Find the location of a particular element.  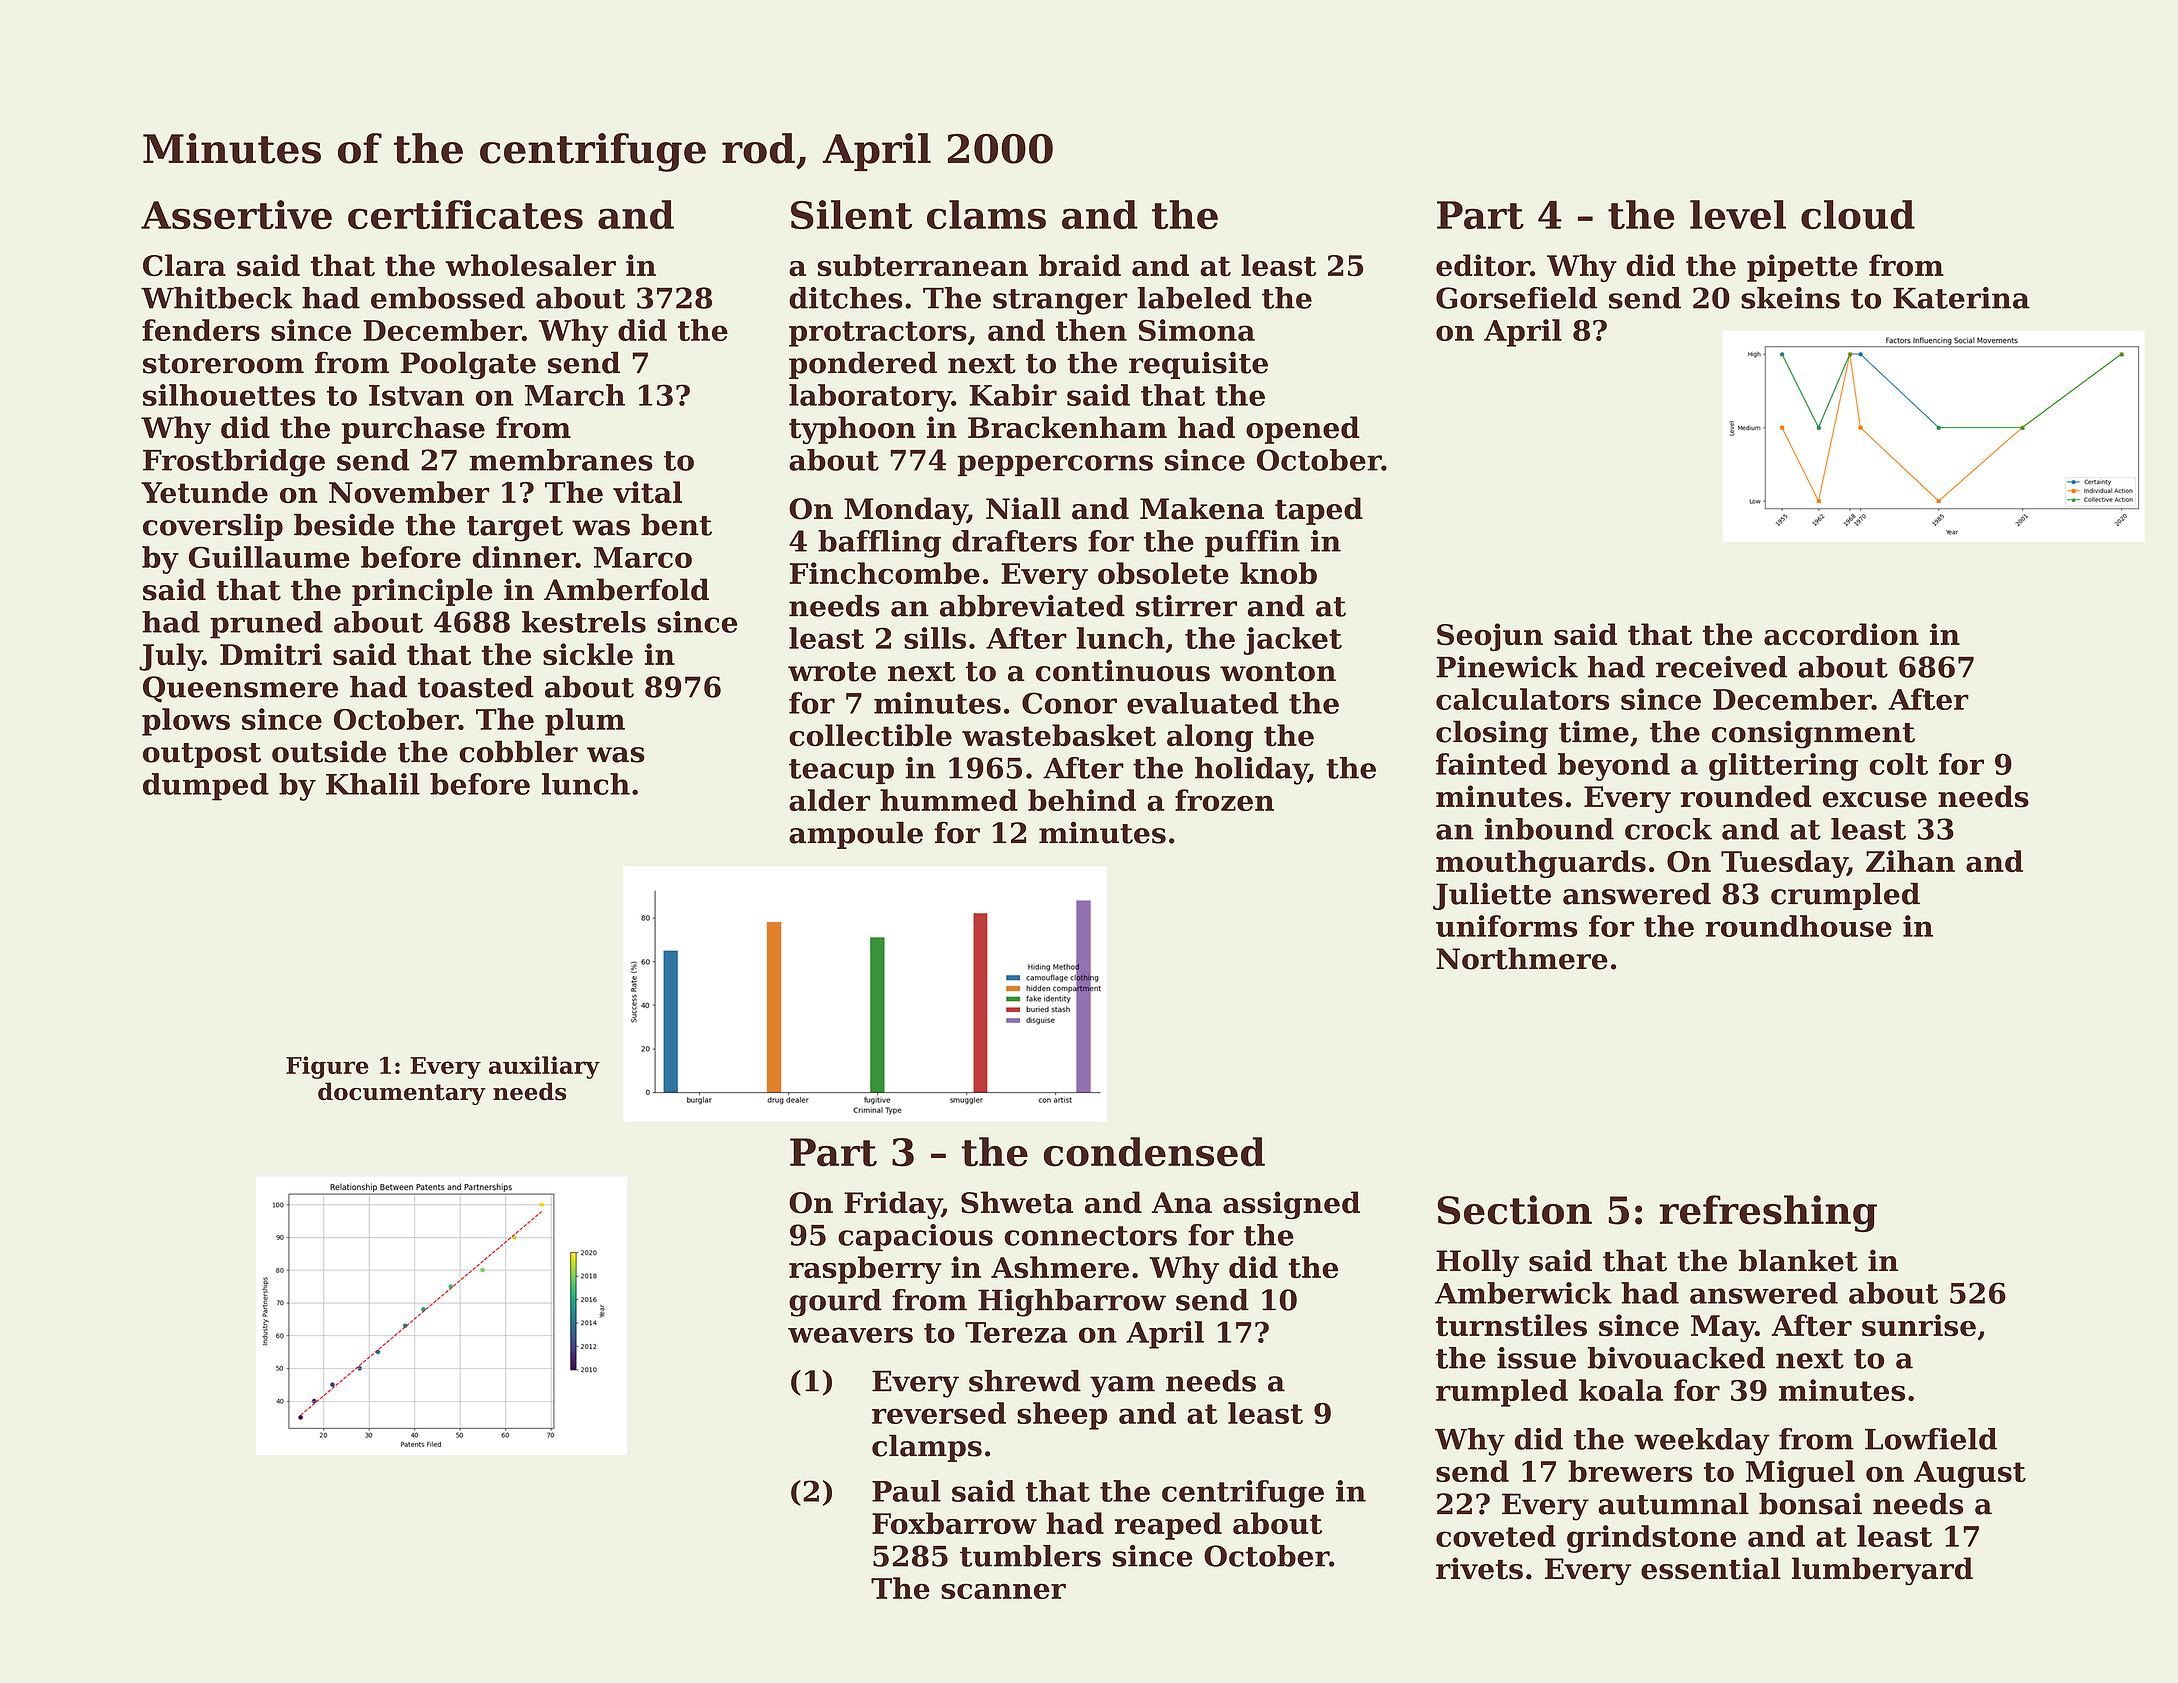

documentary is located at coordinates (402, 1093).
